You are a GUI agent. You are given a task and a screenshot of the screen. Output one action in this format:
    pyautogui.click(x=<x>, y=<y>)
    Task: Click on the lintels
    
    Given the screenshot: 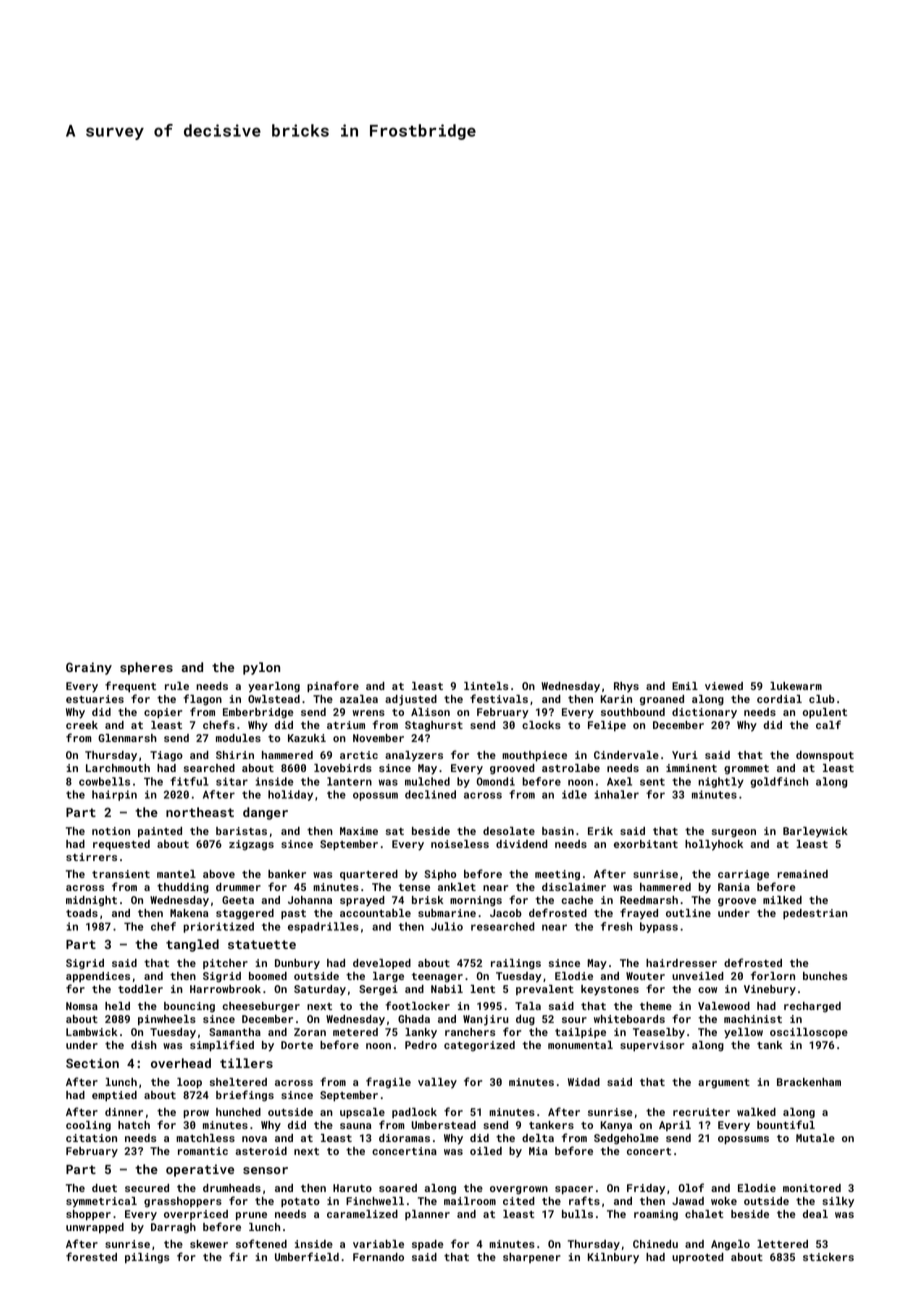 What is the action you would take?
    pyautogui.click(x=486, y=686)
